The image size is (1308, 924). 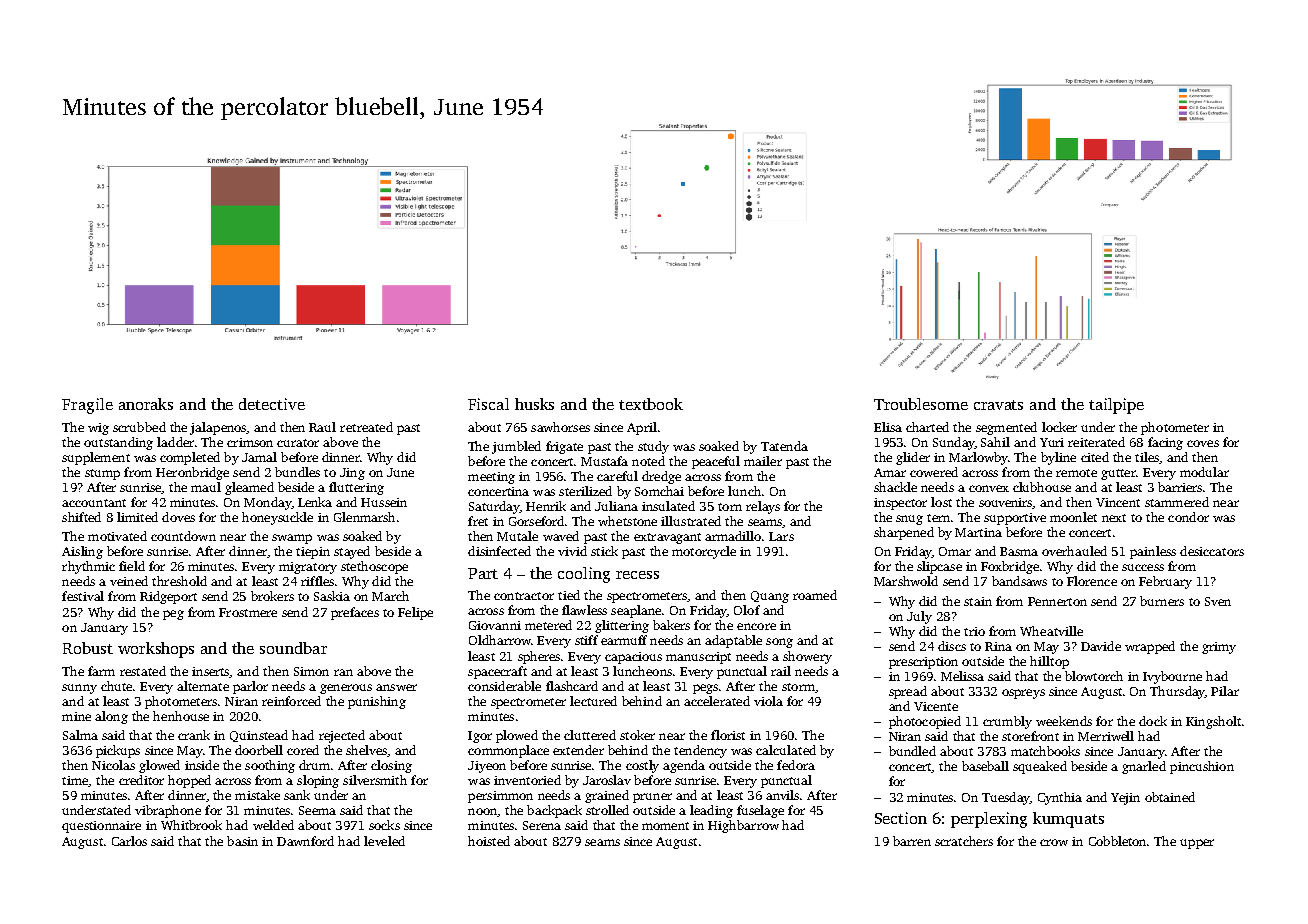 I want to click on dock, so click(x=1153, y=721).
